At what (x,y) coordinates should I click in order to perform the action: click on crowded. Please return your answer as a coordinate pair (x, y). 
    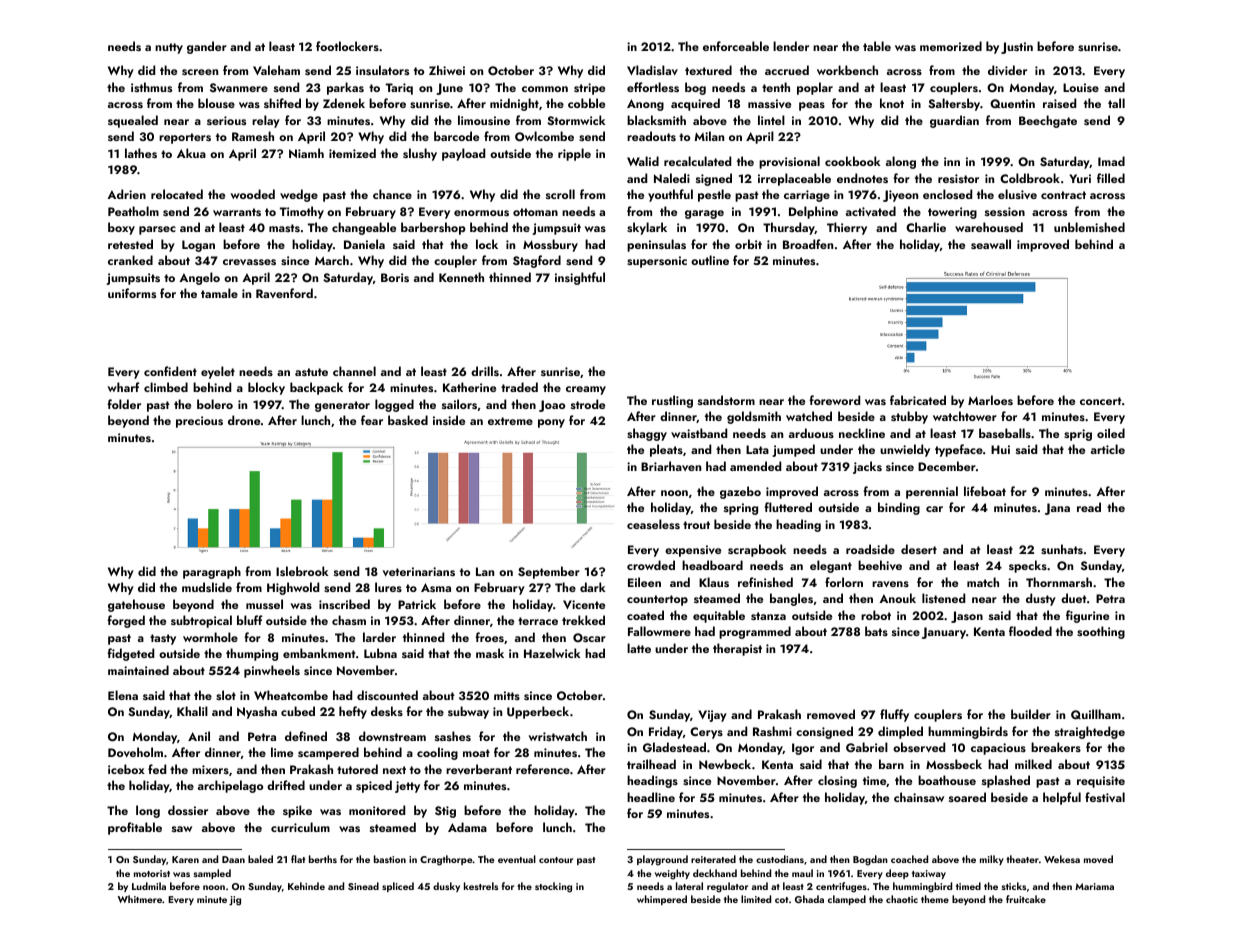
    Looking at the image, I should click on (651, 565).
